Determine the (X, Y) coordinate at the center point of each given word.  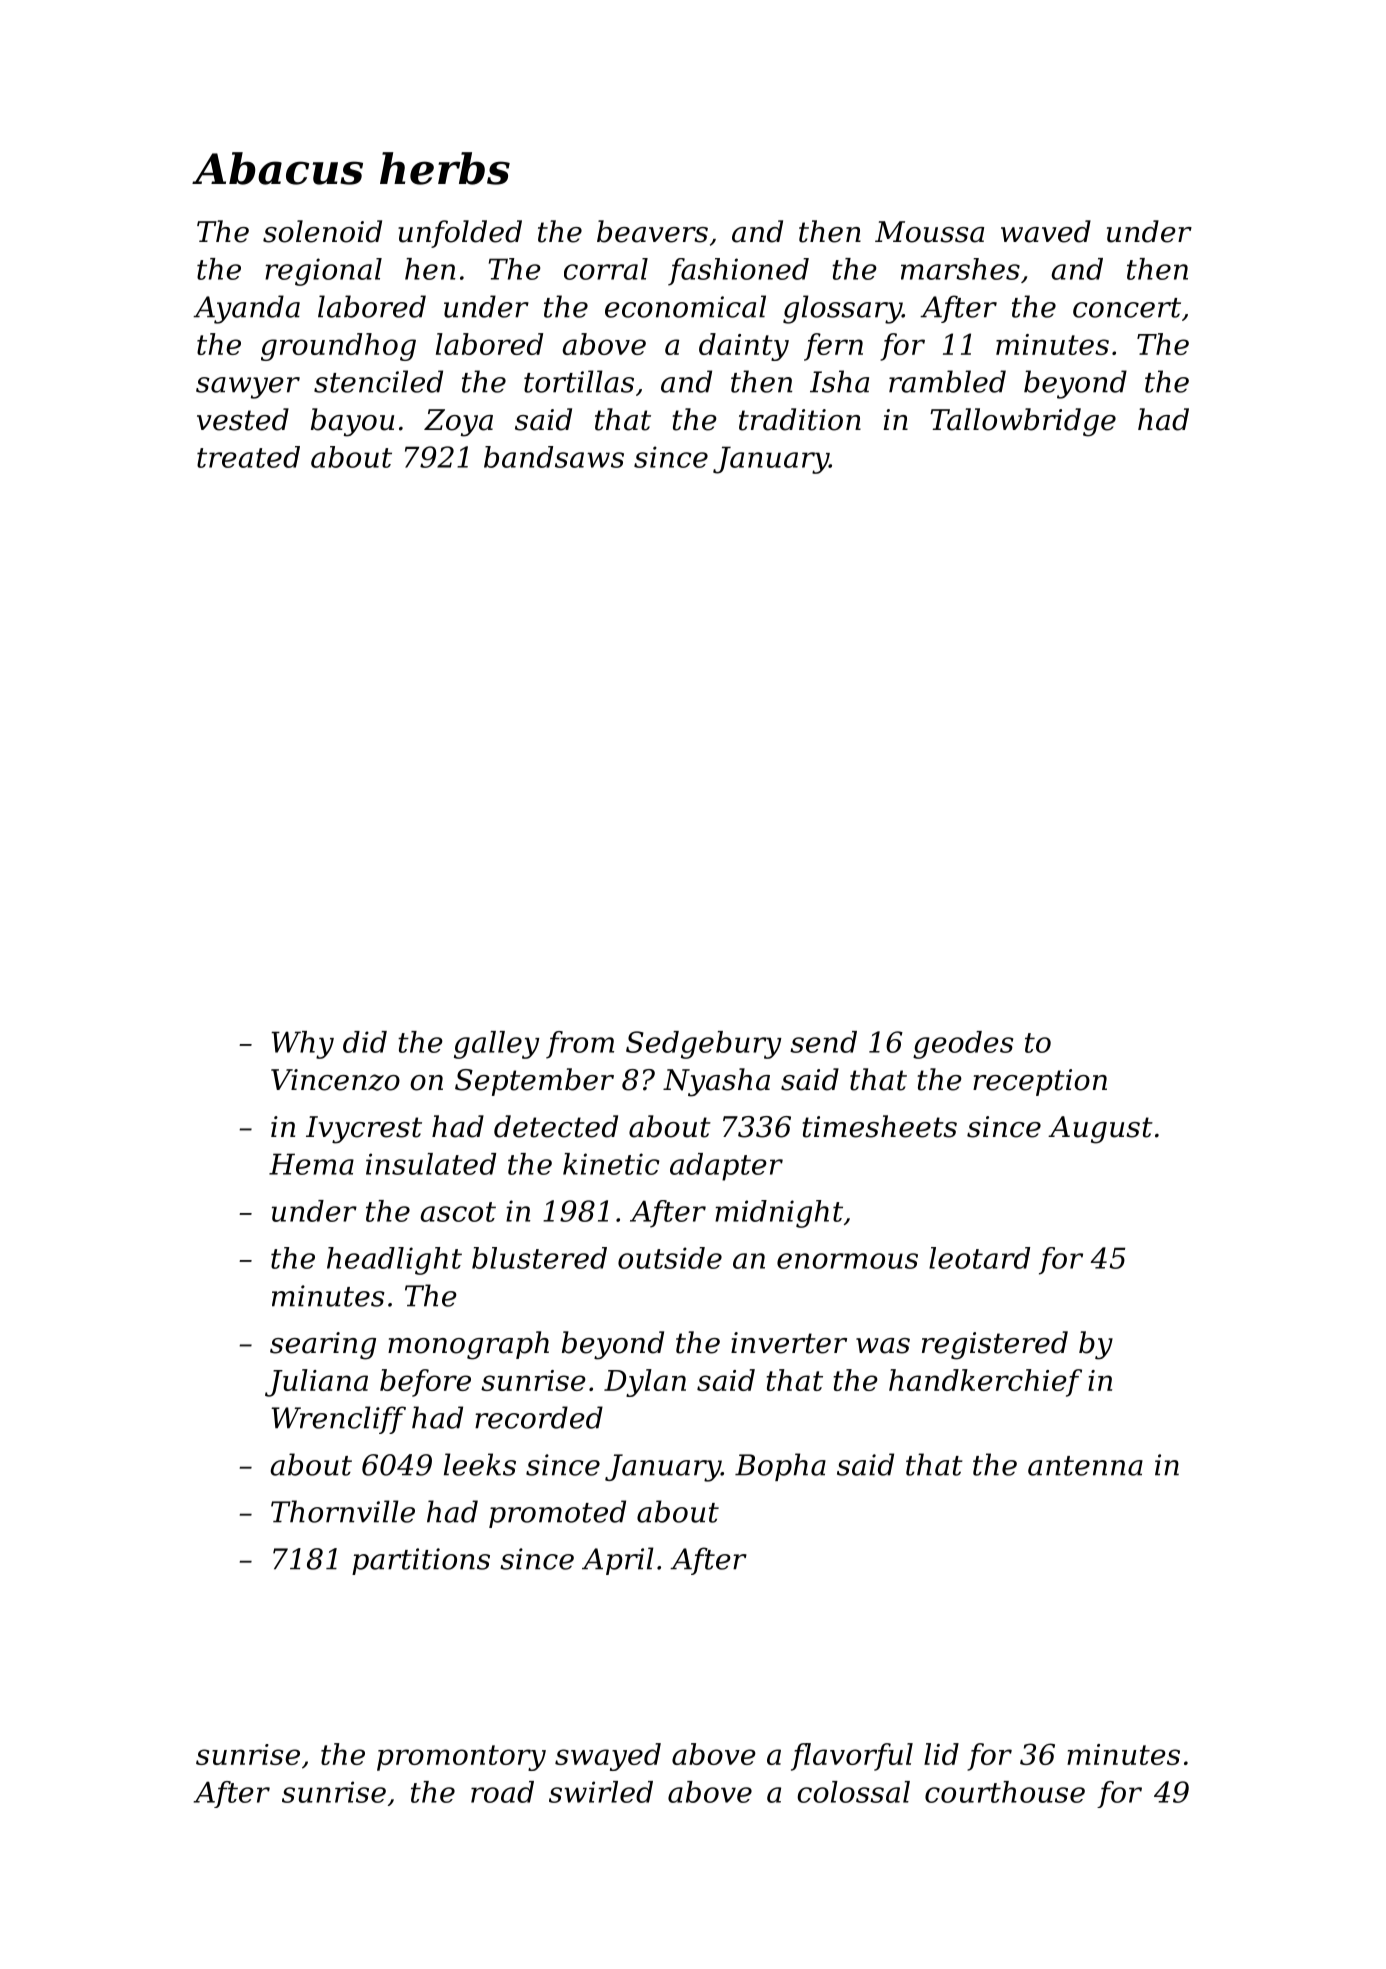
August (1100, 1130)
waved (1046, 231)
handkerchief (985, 1383)
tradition (800, 419)
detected (556, 1126)
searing (323, 1346)
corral (606, 269)
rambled (947, 381)
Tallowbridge (1023, 422)
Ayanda (246, 309)
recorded (539, 1417)
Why (303, 1045)
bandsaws (554, 457)
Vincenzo (335, 1080)
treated (248, 457)
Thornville (343, 1511)
